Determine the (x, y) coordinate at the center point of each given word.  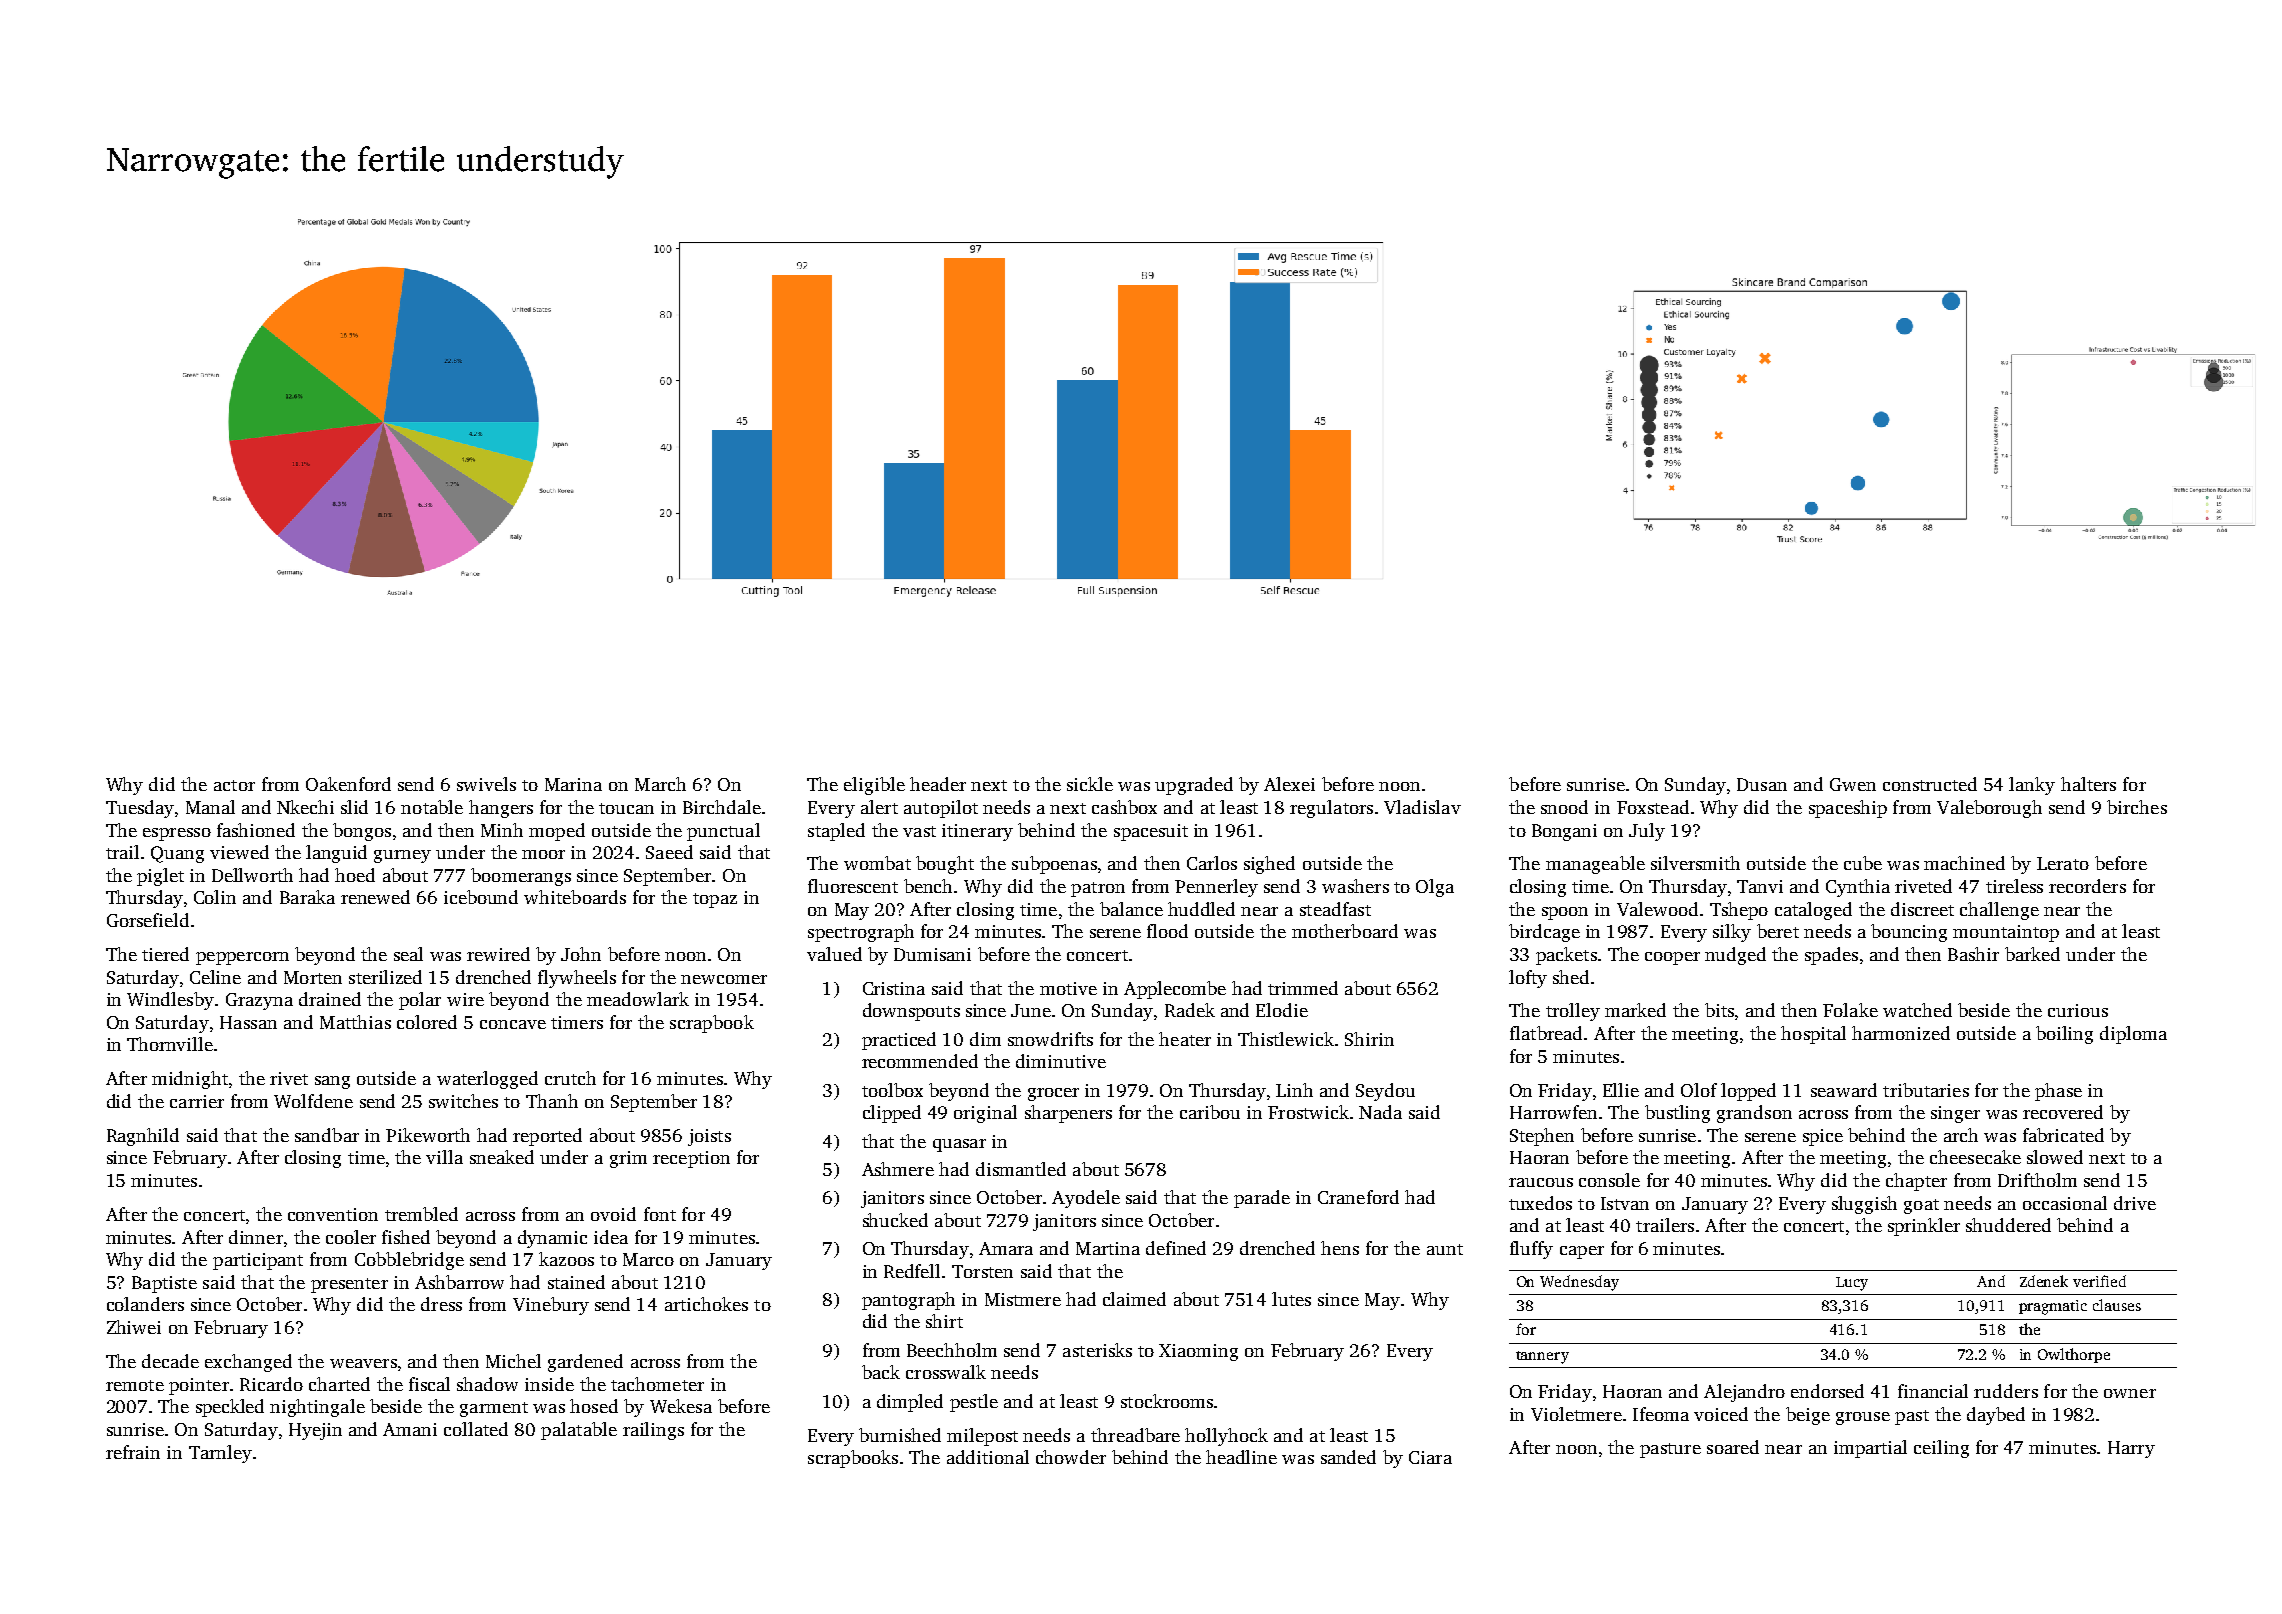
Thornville (170, 1044)
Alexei (1289, 784)
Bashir (1973, 954)
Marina (573, 784)
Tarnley (220, 1454)
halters (2088, 784)
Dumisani (932, 954)
